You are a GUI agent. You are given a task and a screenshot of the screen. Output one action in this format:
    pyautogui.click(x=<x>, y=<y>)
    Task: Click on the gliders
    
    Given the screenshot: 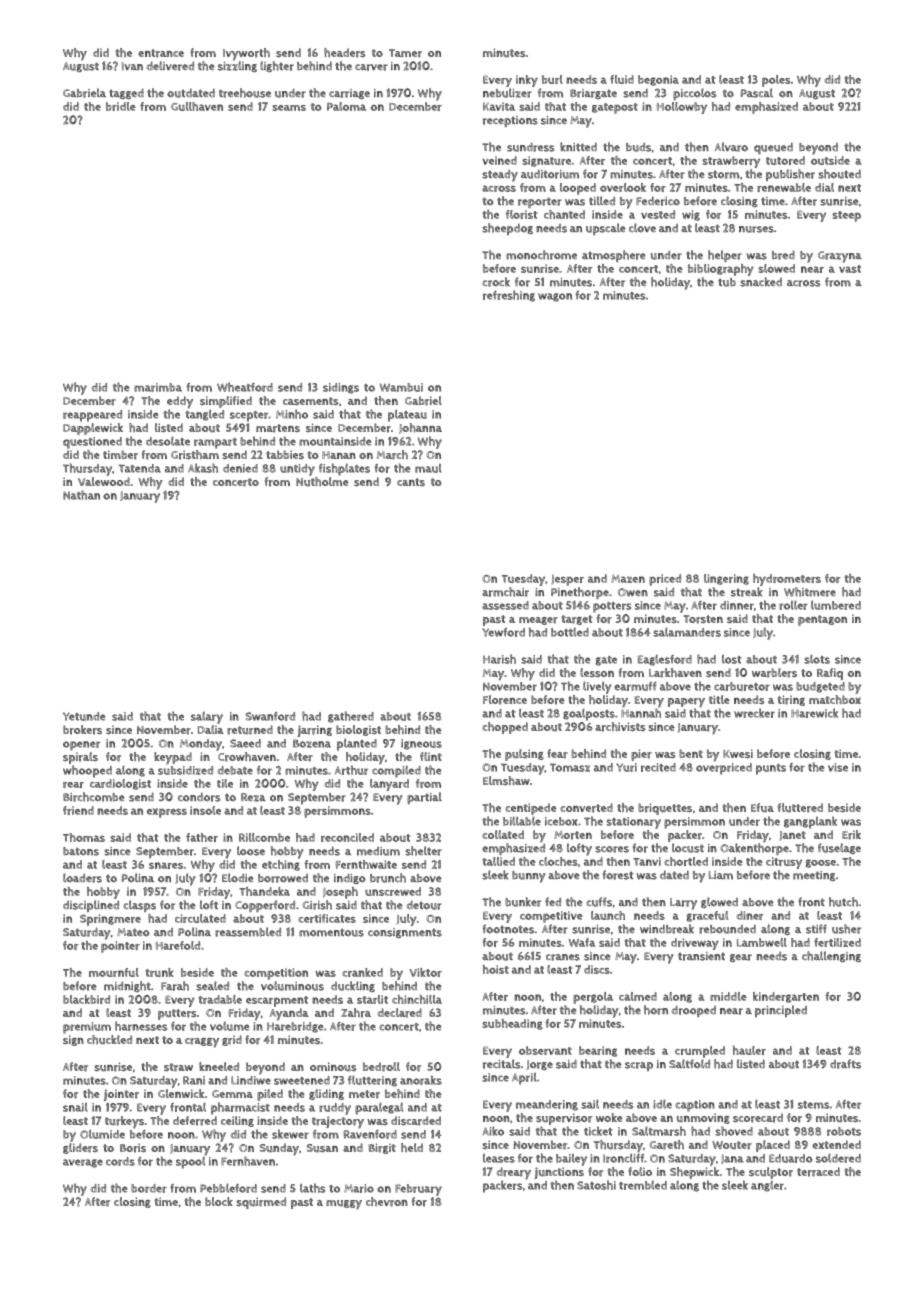 What is the action you would take?
    pyautogui.click(x=80, y=1148)
